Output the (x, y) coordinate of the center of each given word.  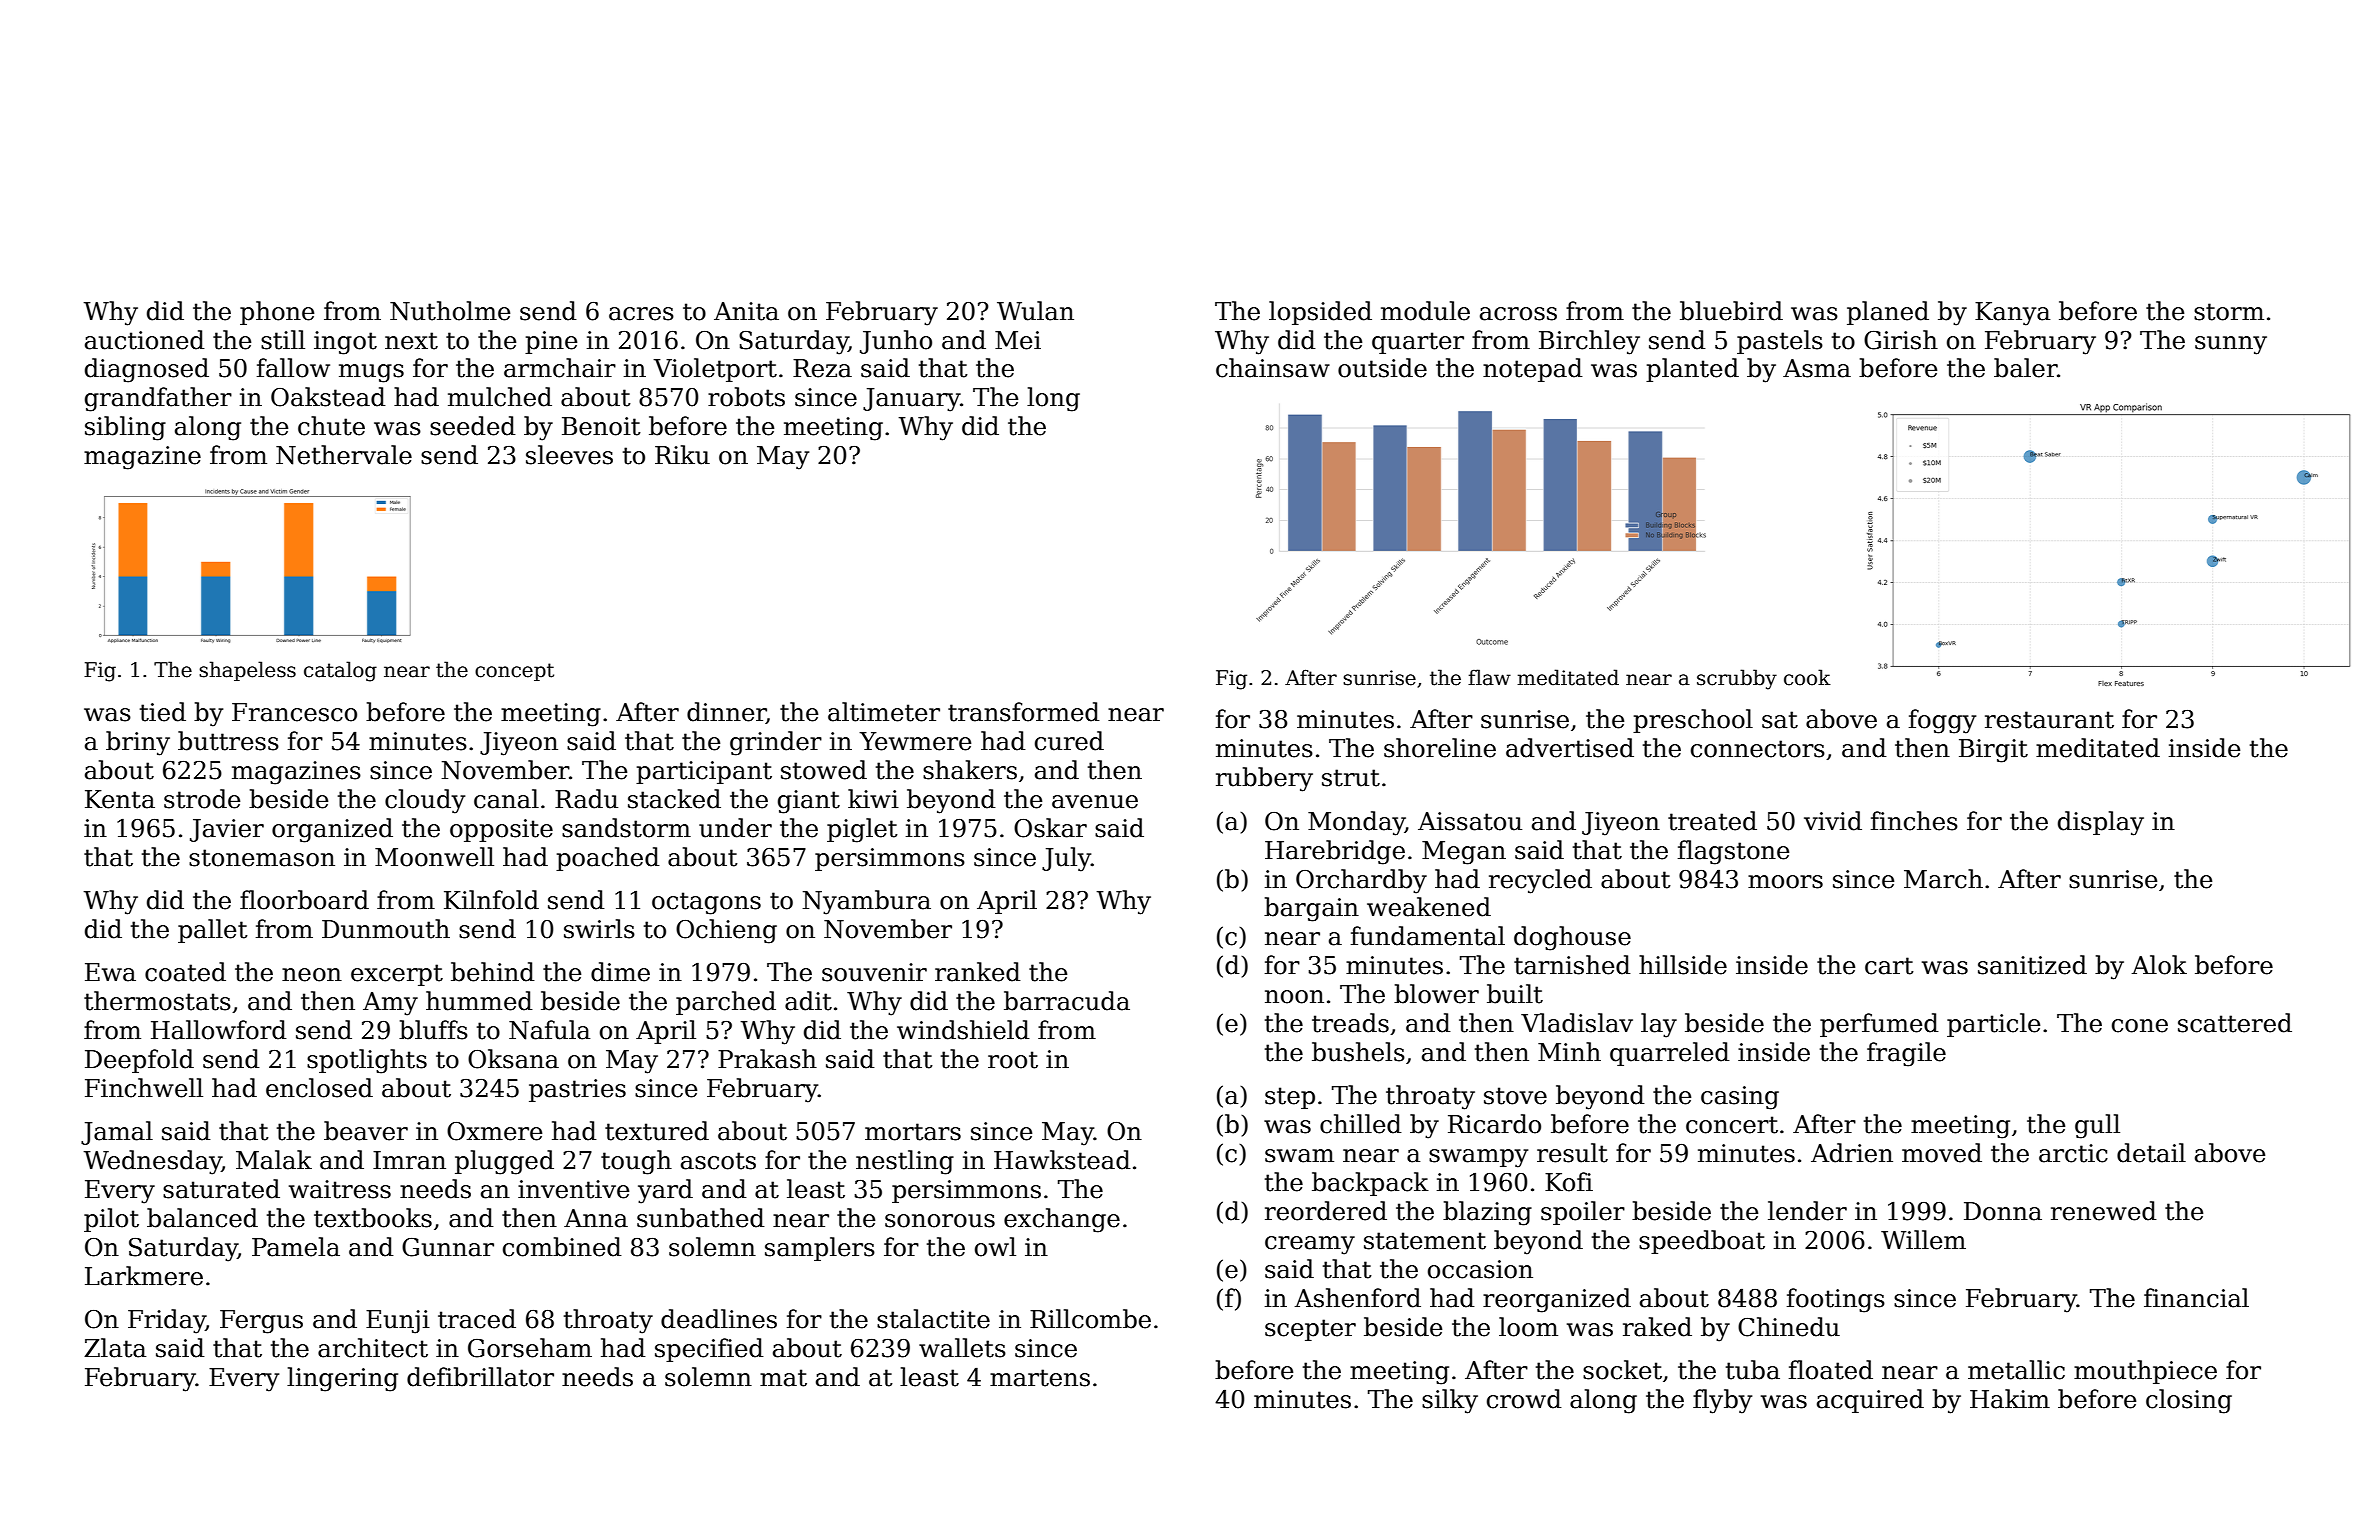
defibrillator (480, 1377)
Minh (1569, 1051)
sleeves (569, 455)
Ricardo (1494, 1124)
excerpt (397, 975)
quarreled (1670, 1054)
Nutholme (450, 311)
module (1425, 311)
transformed (1024, 712)
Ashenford (1358, 1298)
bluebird (1731, 311)
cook (1807, 677)
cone (2140, 1026)
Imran (409, 1160)
